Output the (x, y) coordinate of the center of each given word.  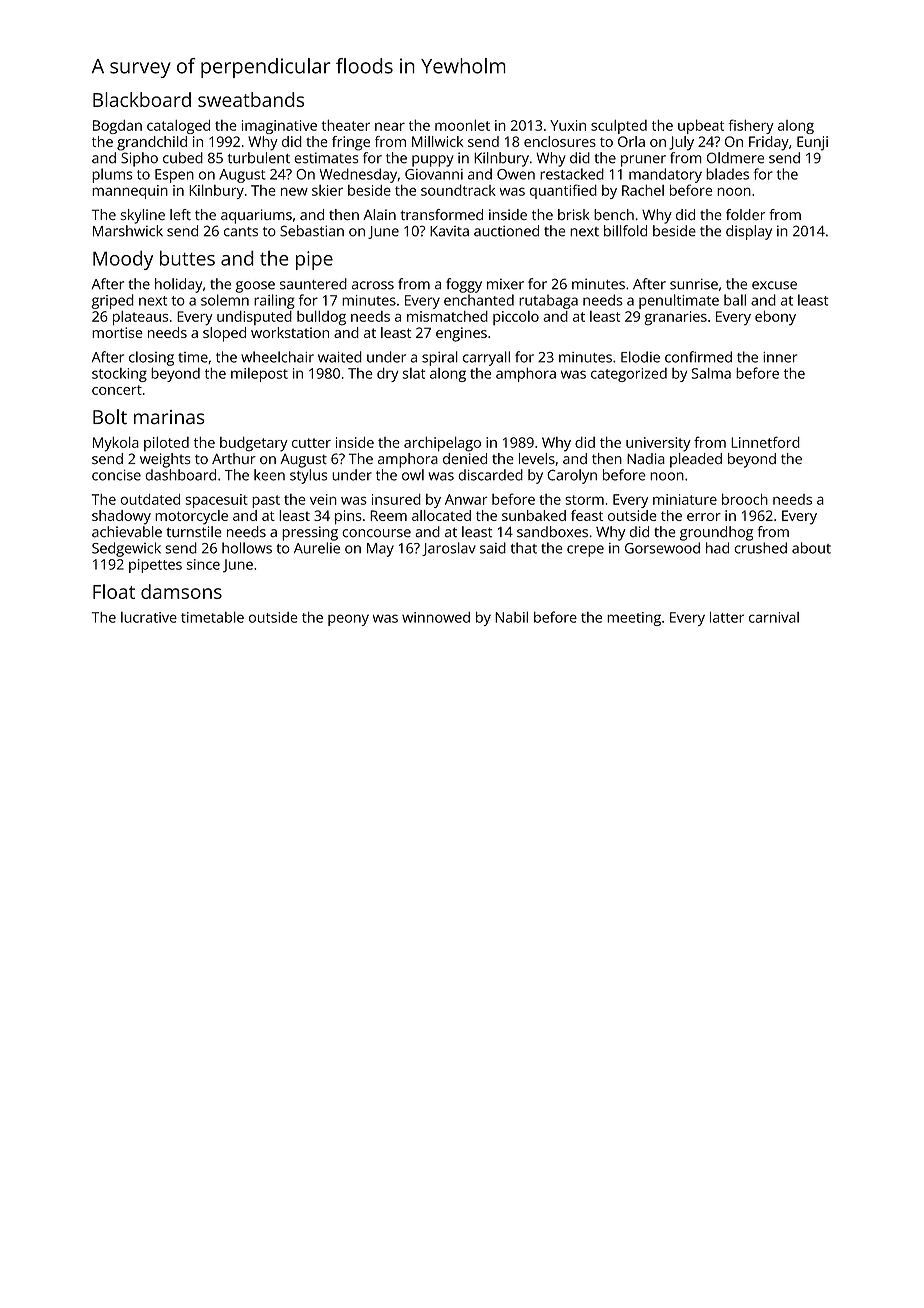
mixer (505, 284)
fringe (351, 143)
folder (745, 214)
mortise (117, 332)
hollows (247, 548)
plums (112, 175)
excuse (774, 285)
